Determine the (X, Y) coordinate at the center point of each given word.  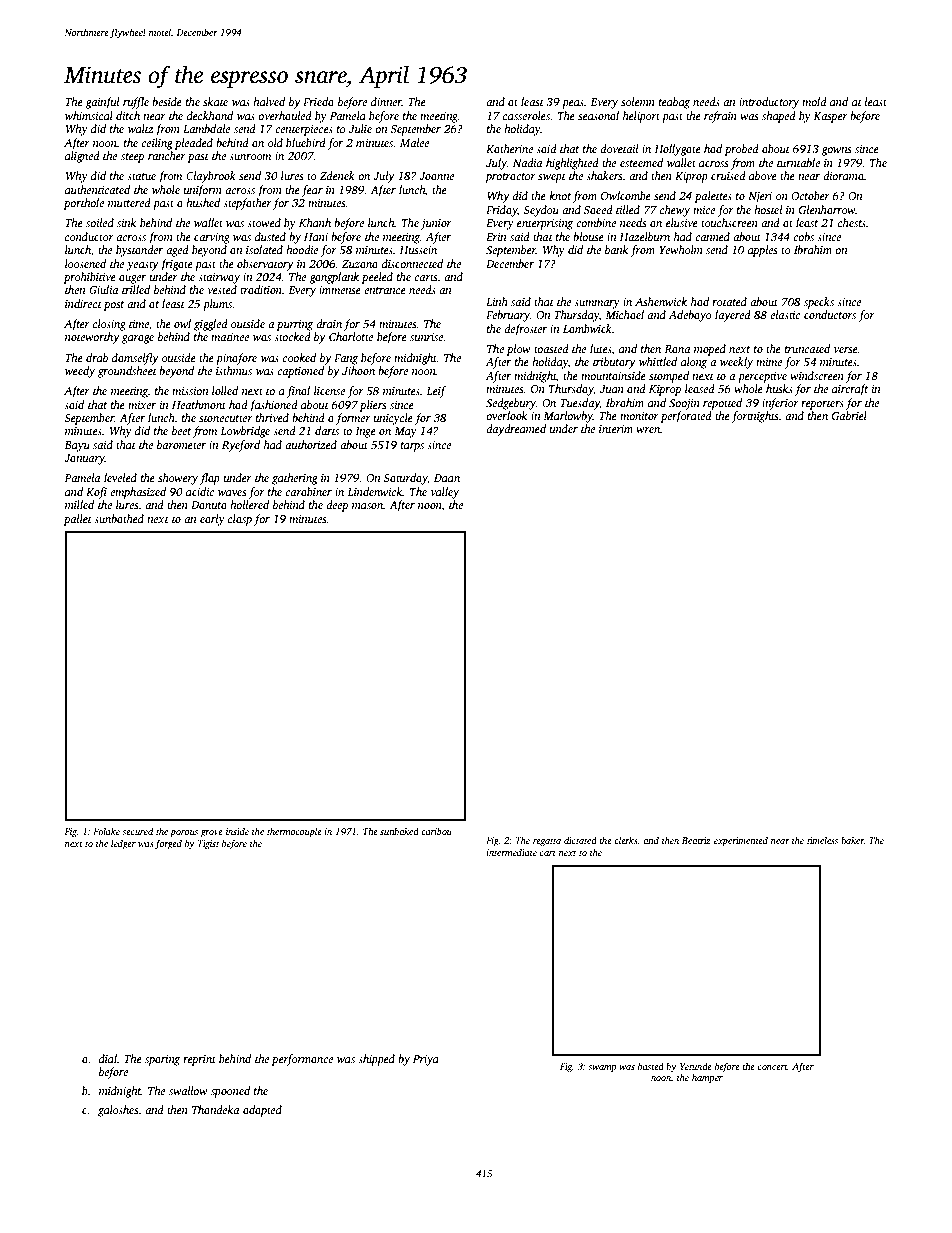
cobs (803, 236)
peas (573, 104)
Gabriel (849, 415)
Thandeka (215, 1109)
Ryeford (241, 446)
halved (269, 101)
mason (367, 506)
